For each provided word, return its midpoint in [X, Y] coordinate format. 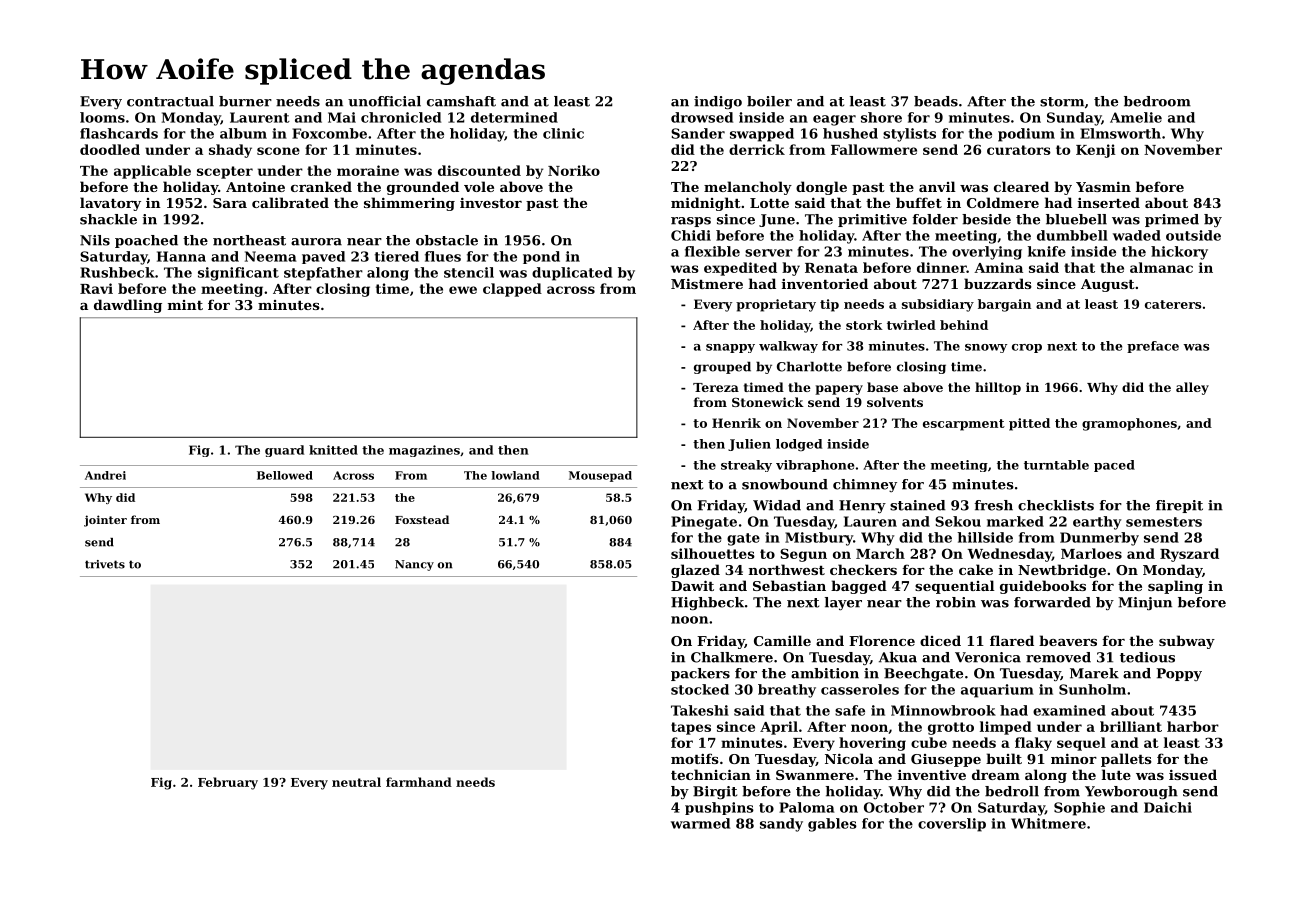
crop [1027, 348]
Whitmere [1048, 823]
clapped [512, 290]
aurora [316, 242]
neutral [356, 782]
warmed [700, 823]
